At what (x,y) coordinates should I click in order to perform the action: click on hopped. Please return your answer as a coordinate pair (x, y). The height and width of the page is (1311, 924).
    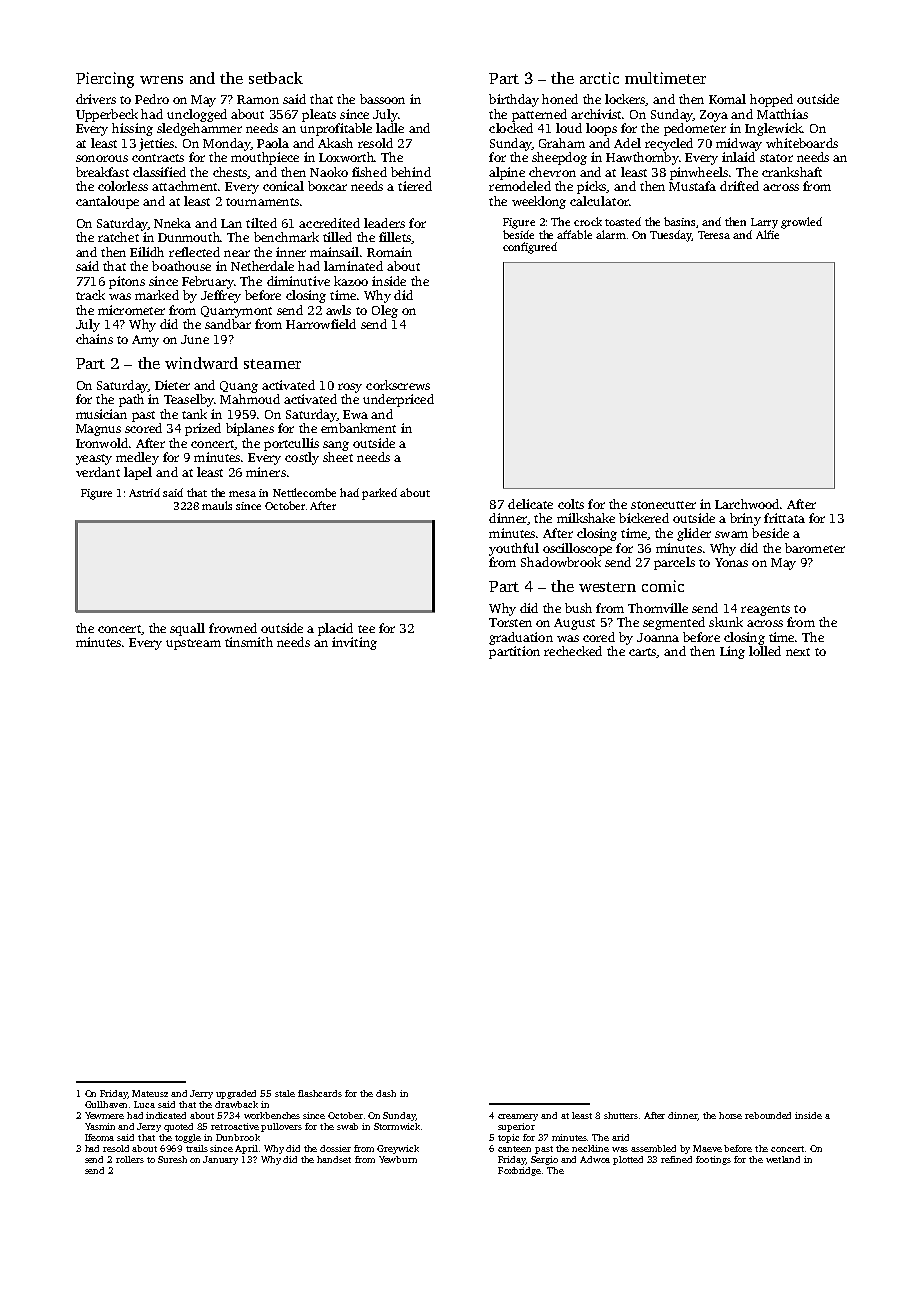
    Looking at the image, I should click on (771, 100).
